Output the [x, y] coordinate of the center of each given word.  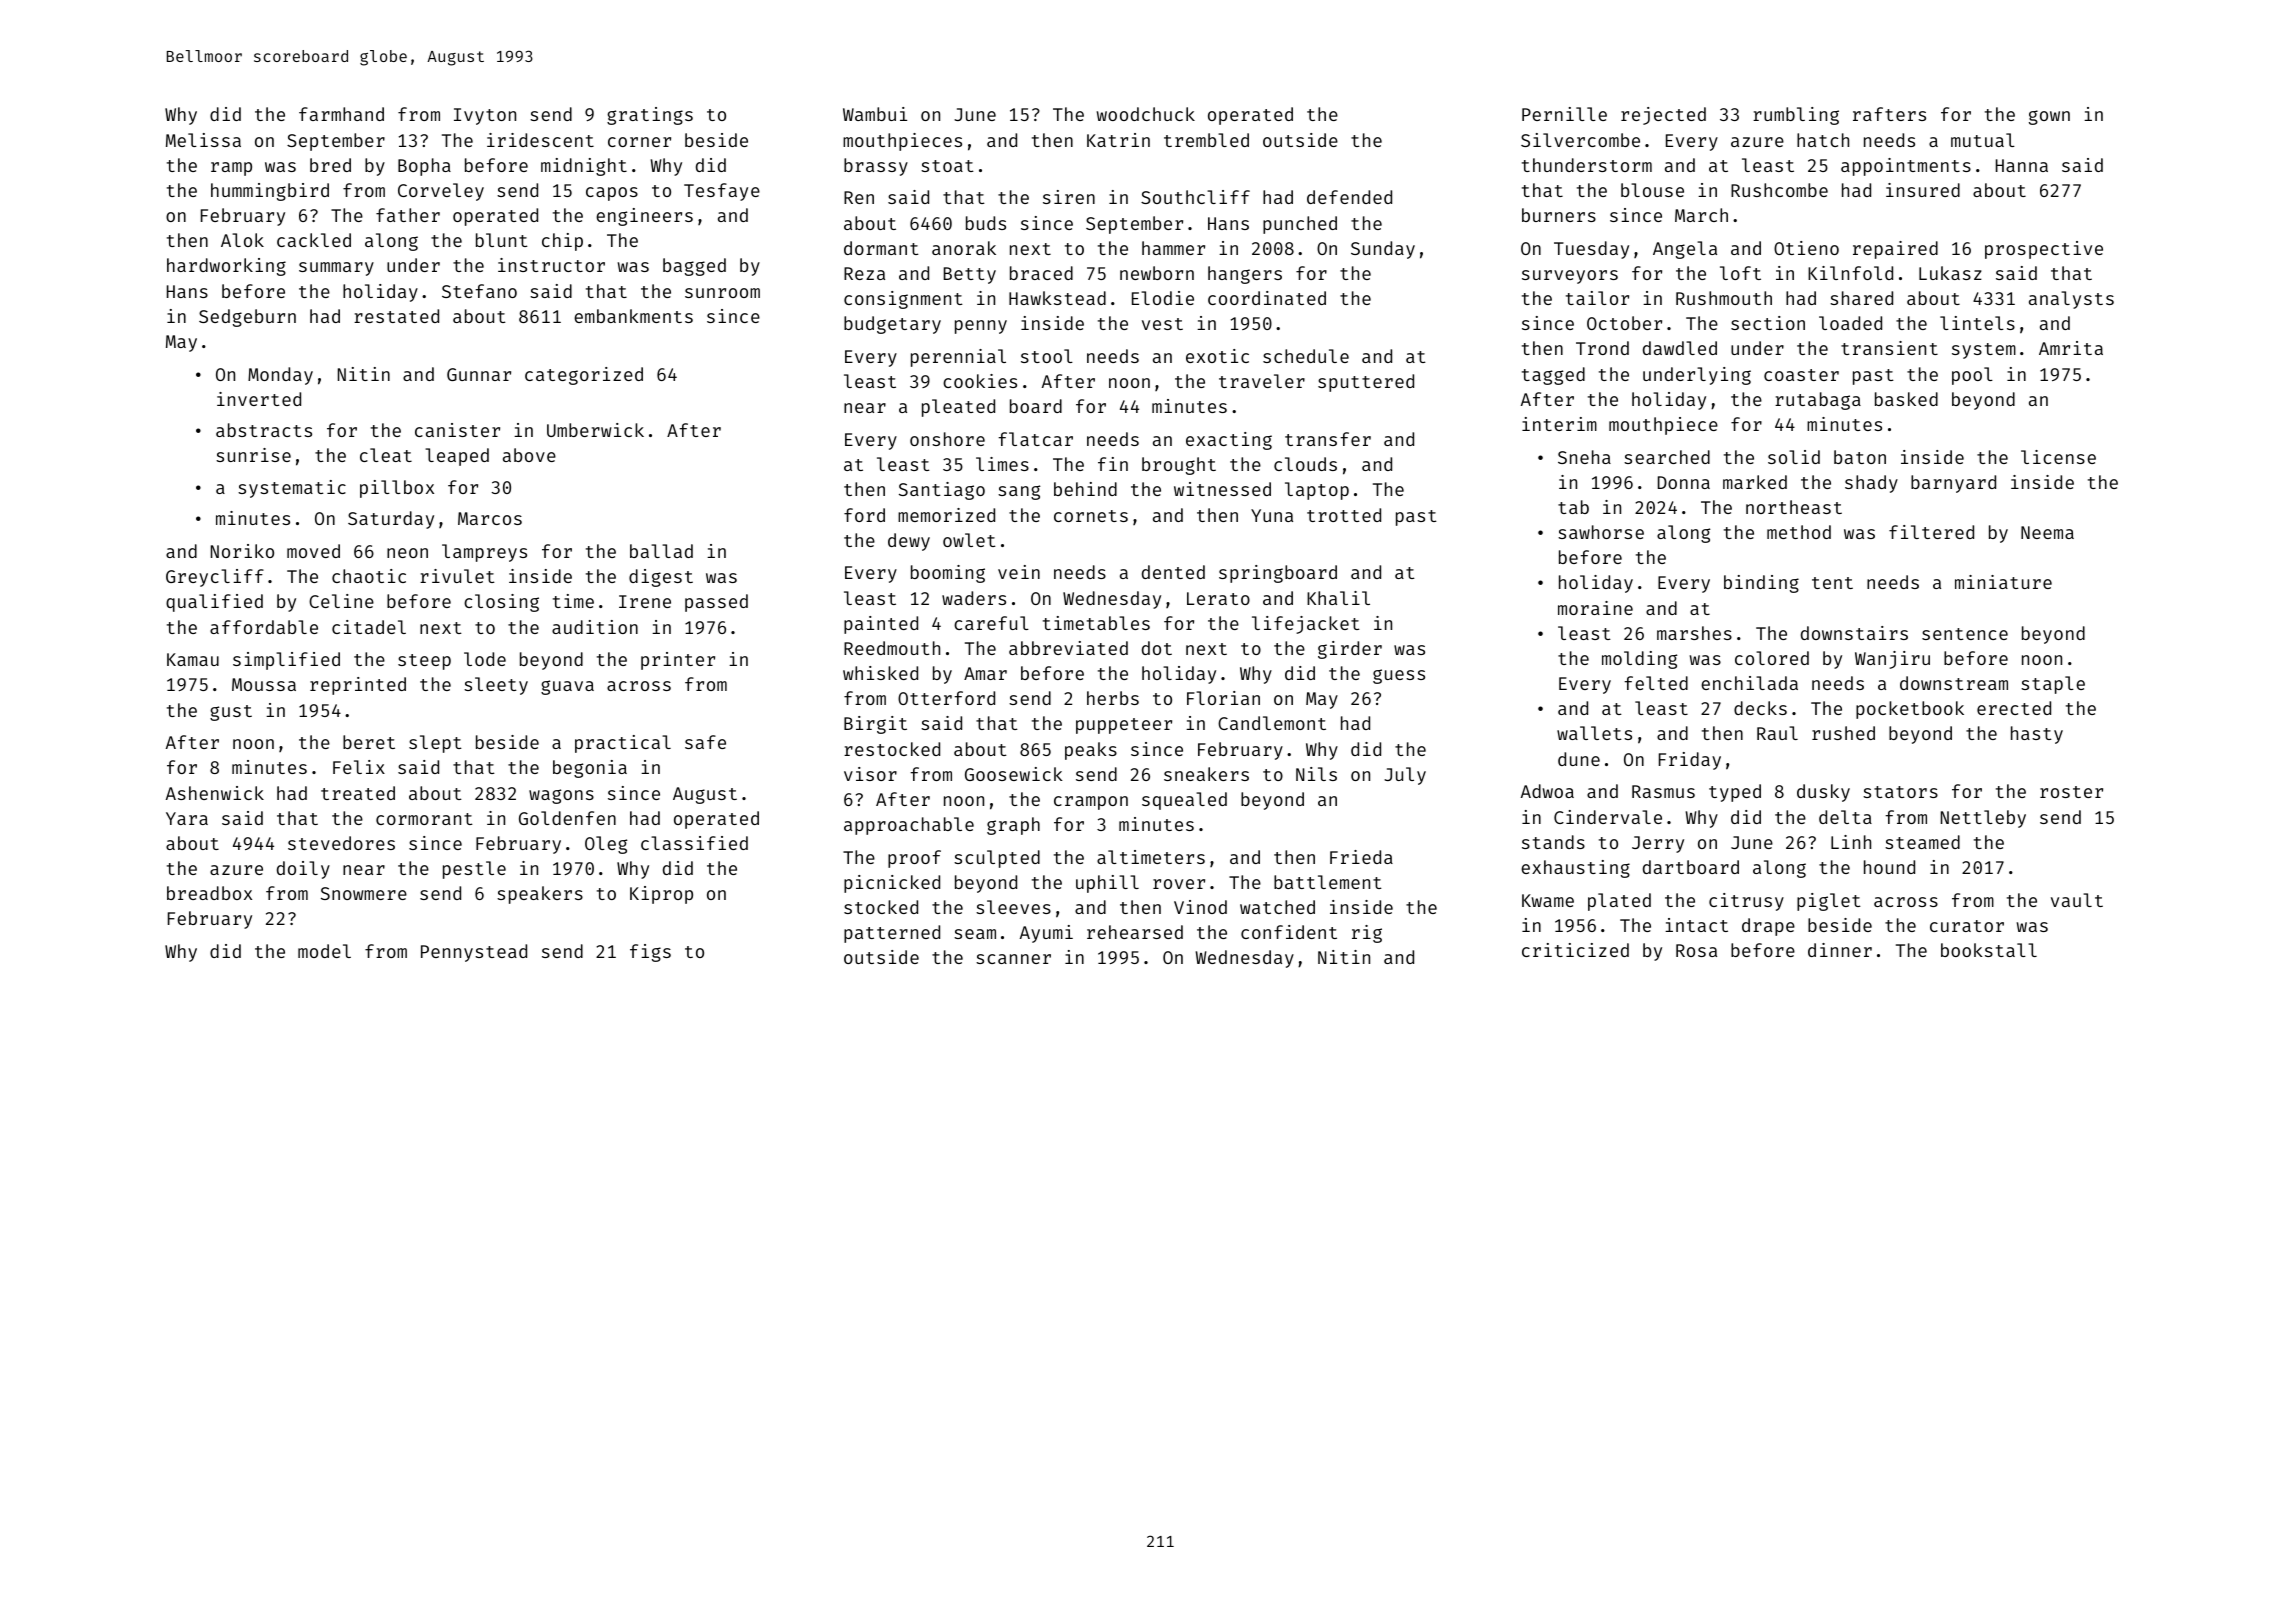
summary [336, 269]
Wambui [875, 114]
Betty [970, 275]
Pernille [1564, 114]
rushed [1843, 733]
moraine [1595, 608]
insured [1923, 190]
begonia [590, 769]
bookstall [1989, 950]
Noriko [242, 551]
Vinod [1200, 907]
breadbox [209, 893]
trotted [1344, 515]
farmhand [341, 114]
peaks [1091, 751]
